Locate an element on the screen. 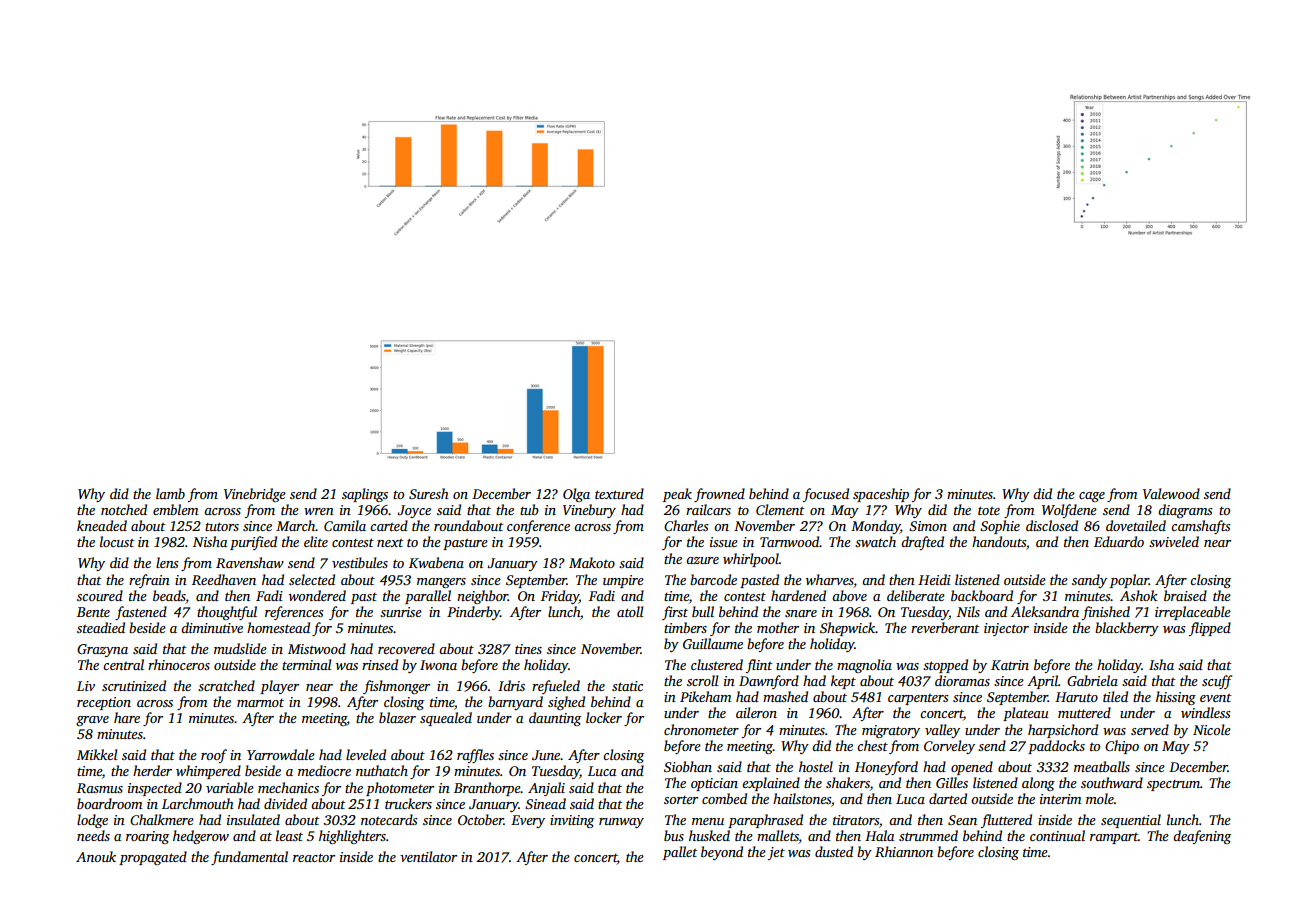 The image size is (1308, 924). Corveley is located at coordinates (949, 747).
